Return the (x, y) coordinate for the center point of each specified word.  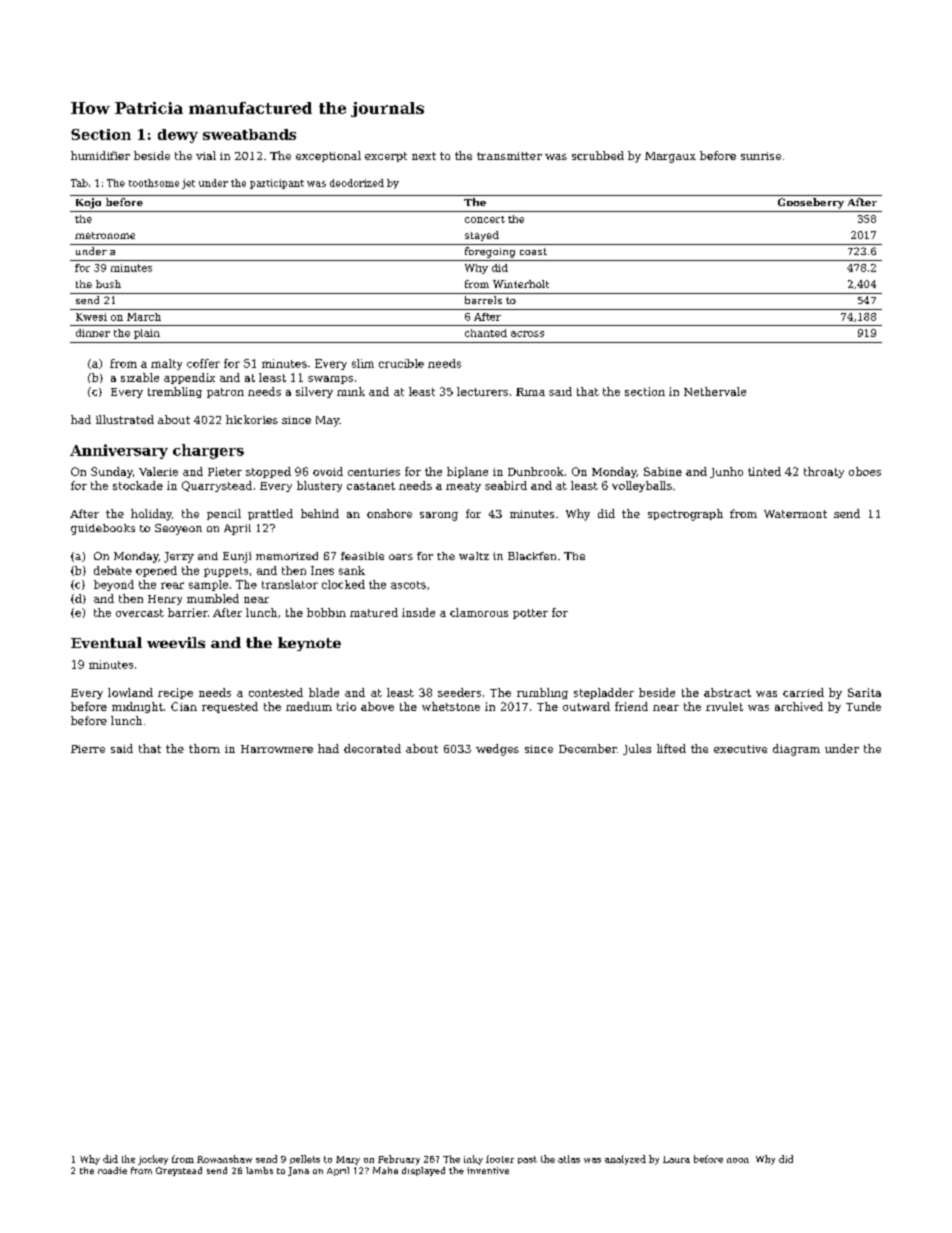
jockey (153, 1160)
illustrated (125, 419)
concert (485, 219)
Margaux (670, 157)
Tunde (863, 706)
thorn (204, 748)
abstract (727, 692)
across (527, 334)
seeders (459, 692)
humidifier (100, 155)
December (588, 748)
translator (290, 584)
